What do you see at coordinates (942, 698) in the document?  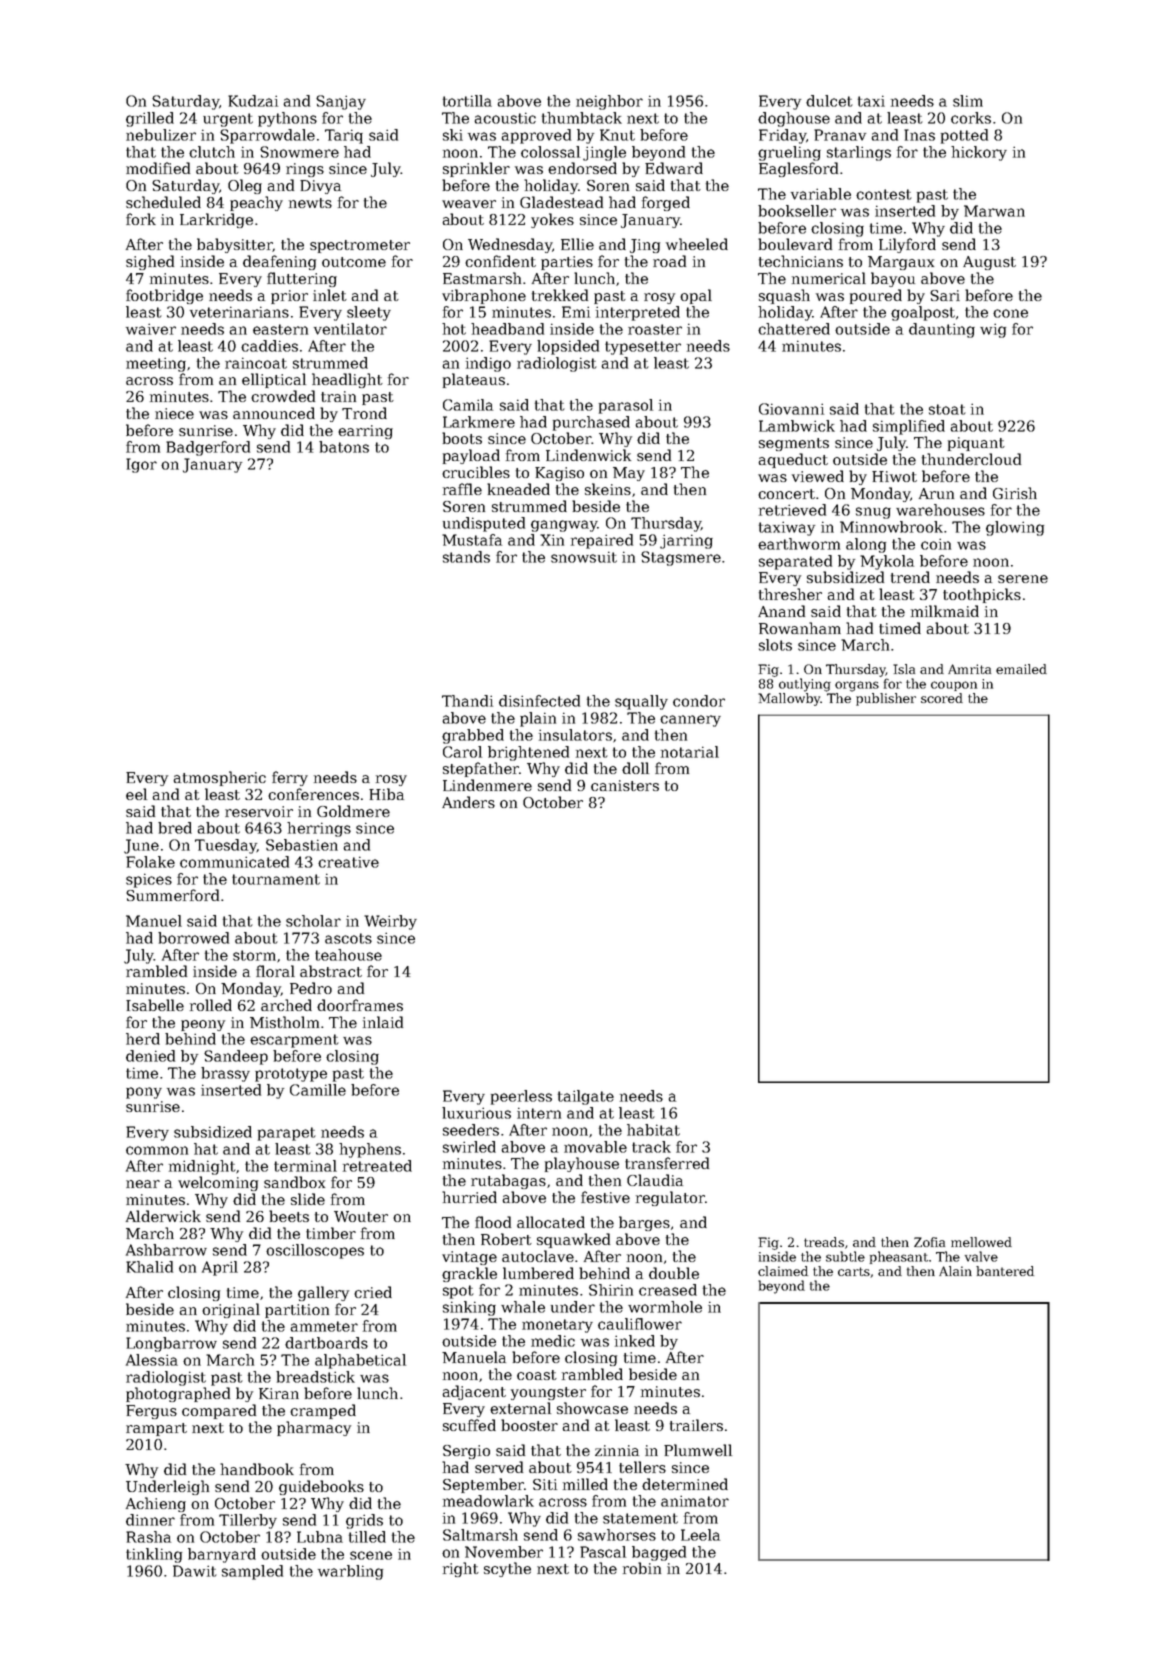 I see `scored` at bounding box center [942, 698].
